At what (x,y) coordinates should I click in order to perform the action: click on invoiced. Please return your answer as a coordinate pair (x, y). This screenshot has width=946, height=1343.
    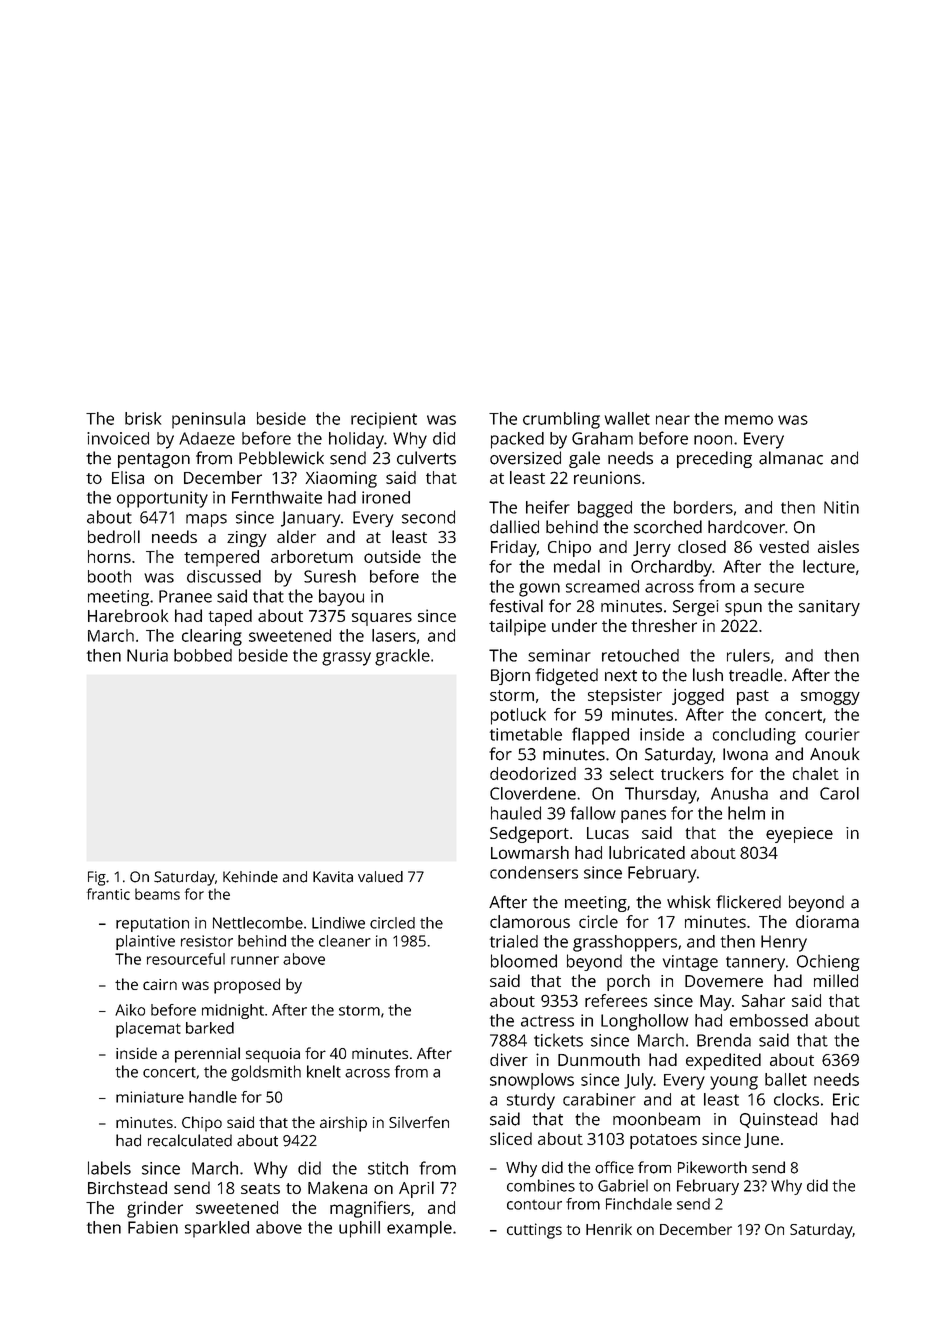
    Looking at the image, I should click on (118, 438).
